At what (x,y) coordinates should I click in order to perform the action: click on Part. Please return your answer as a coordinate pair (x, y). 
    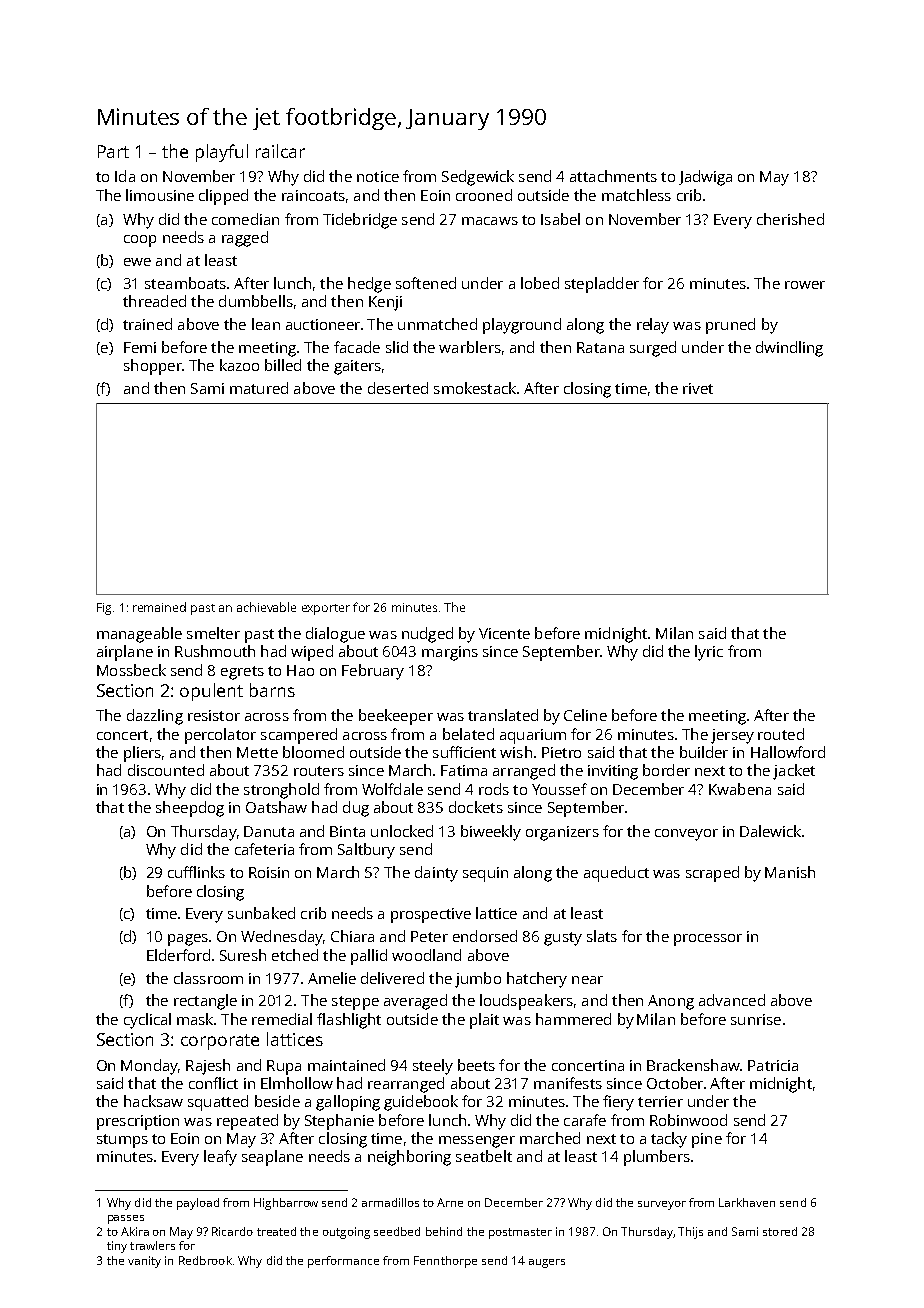
    Looking at the image, I should click on (113, 151).
